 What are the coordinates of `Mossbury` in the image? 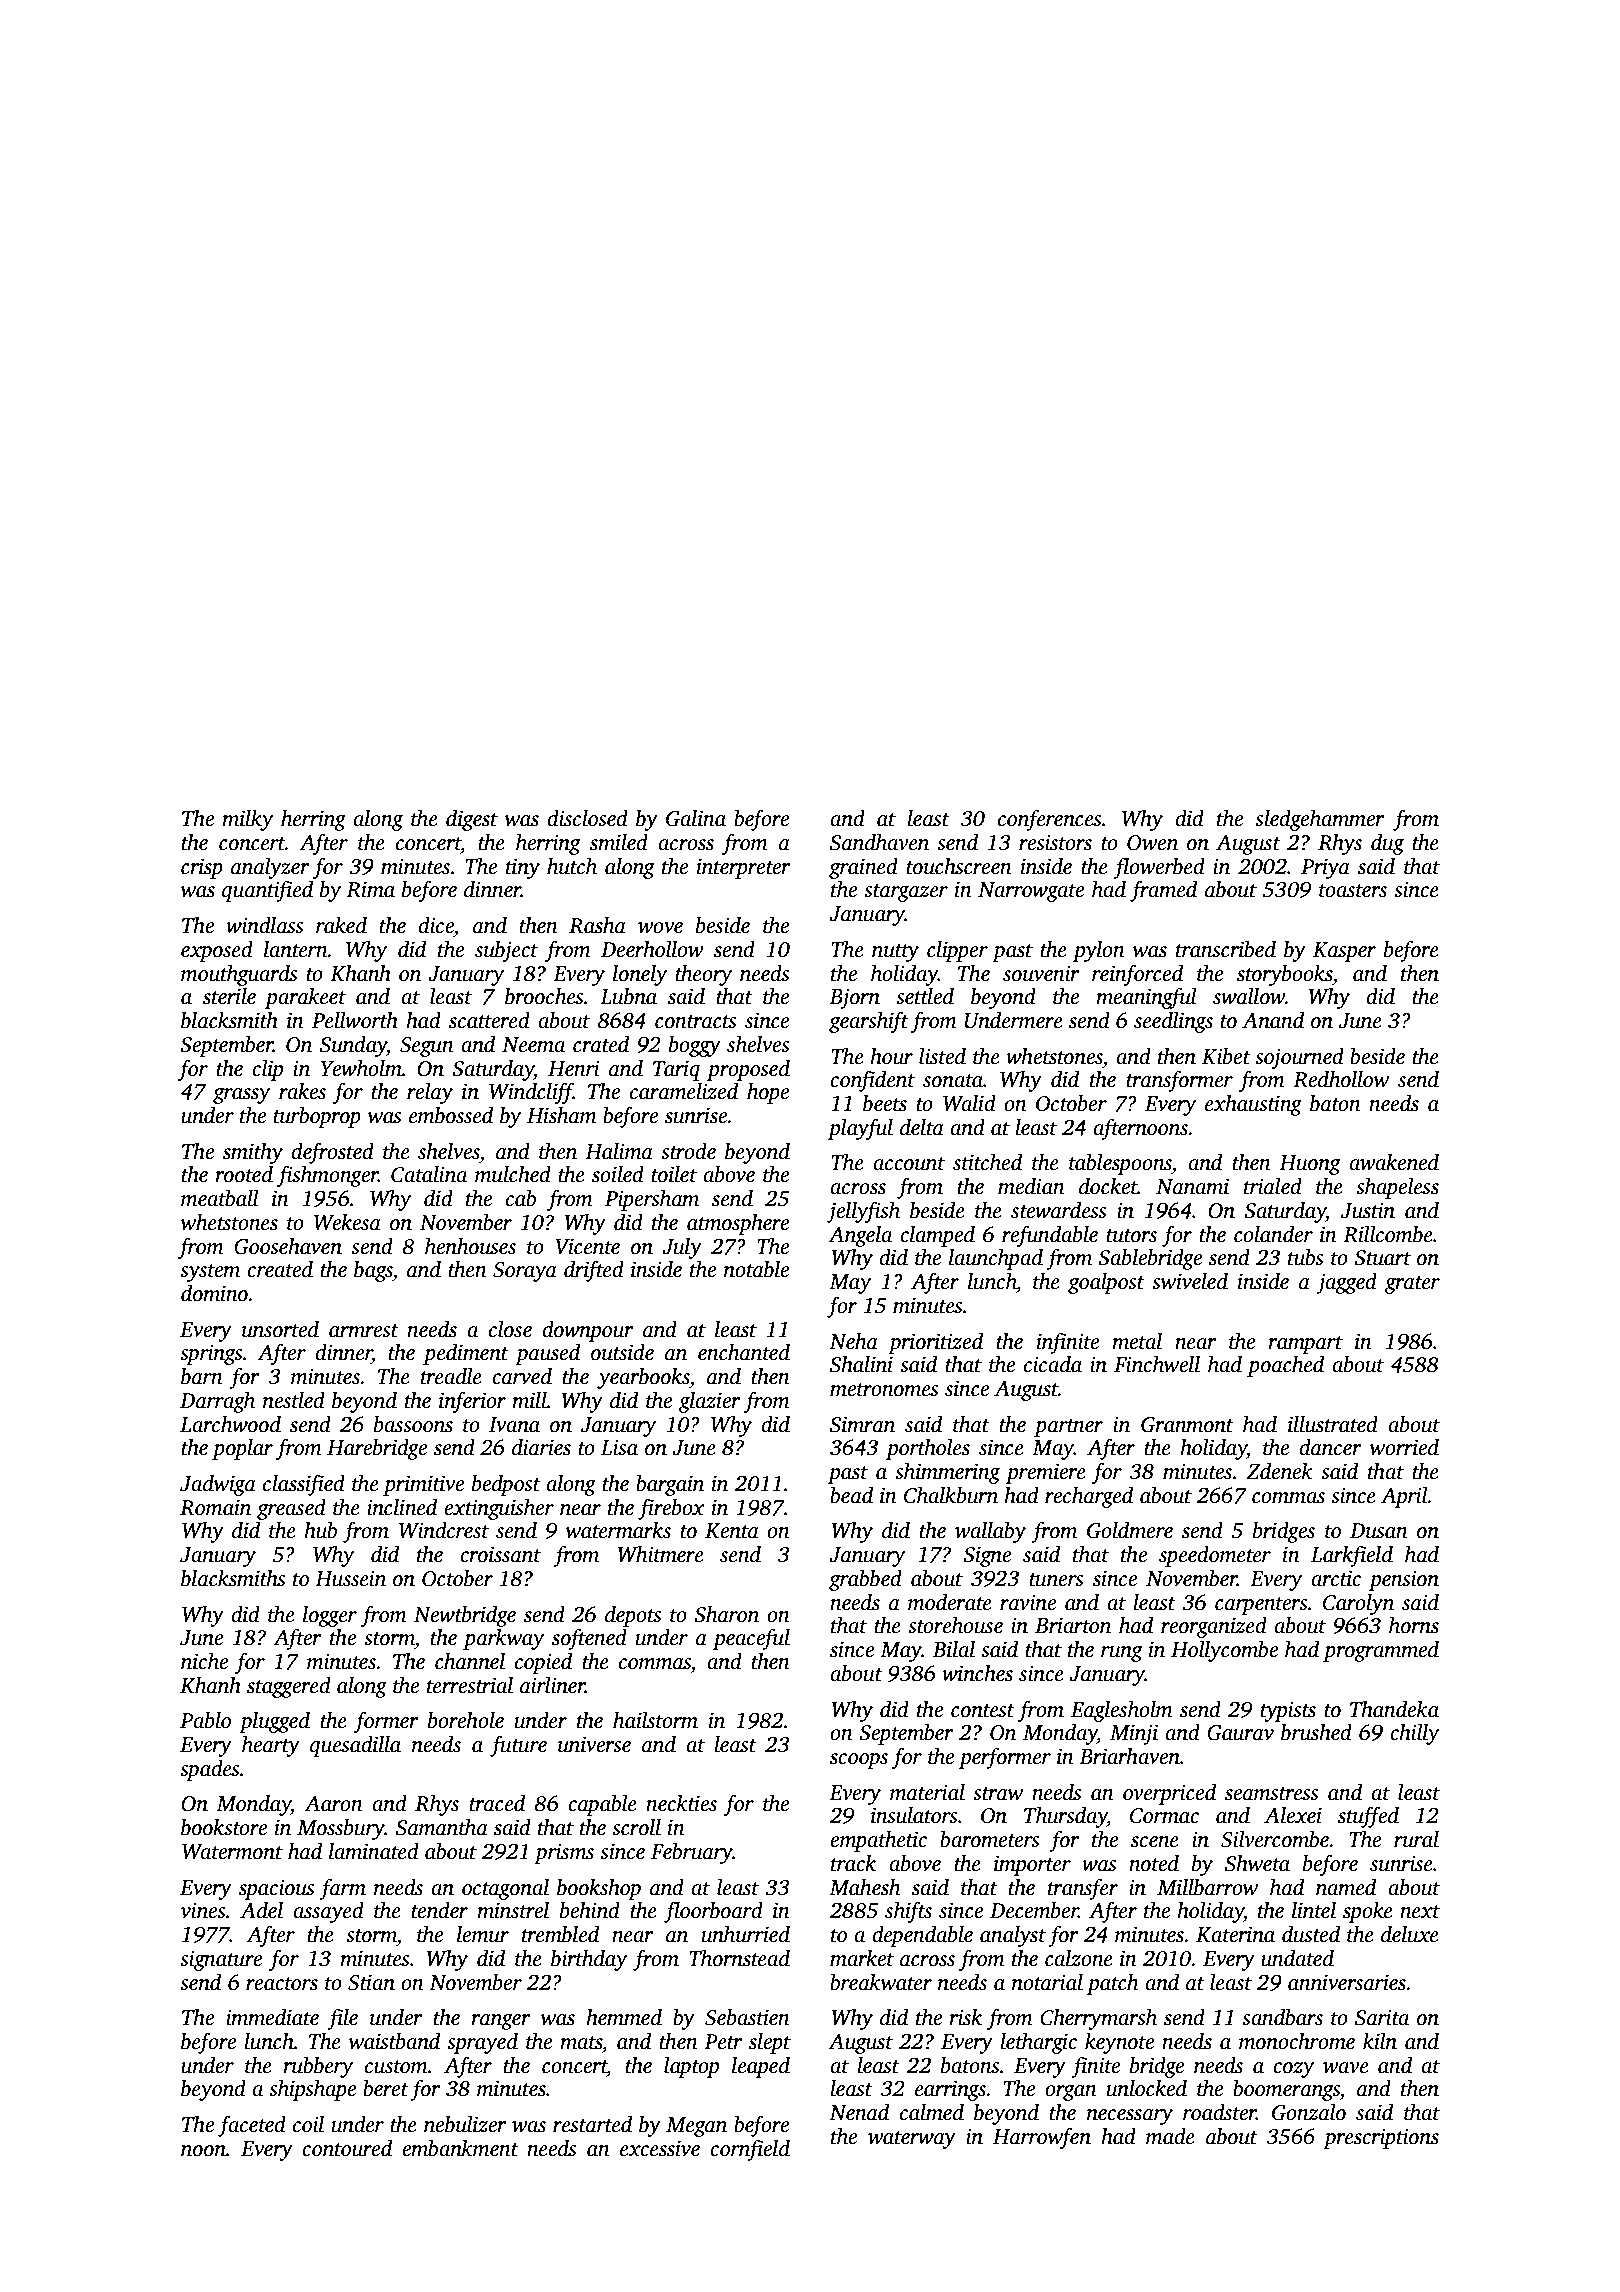 It's located at (341, 1829).
